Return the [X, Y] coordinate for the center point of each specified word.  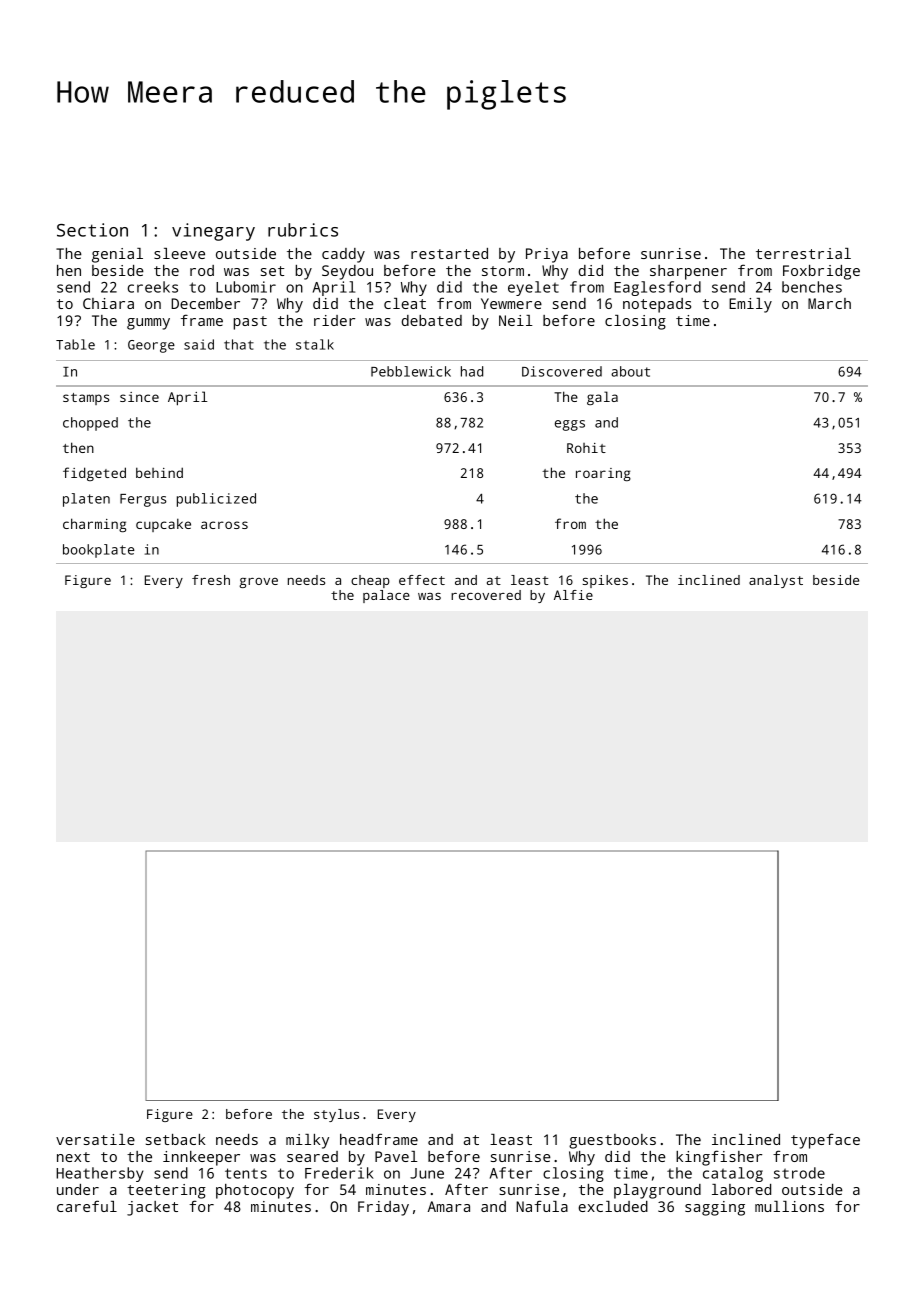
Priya [547, 255]
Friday [383, 1208]
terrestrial [803, 253]
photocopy [255, 1191]
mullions [789, 1206]
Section [92, 230]
